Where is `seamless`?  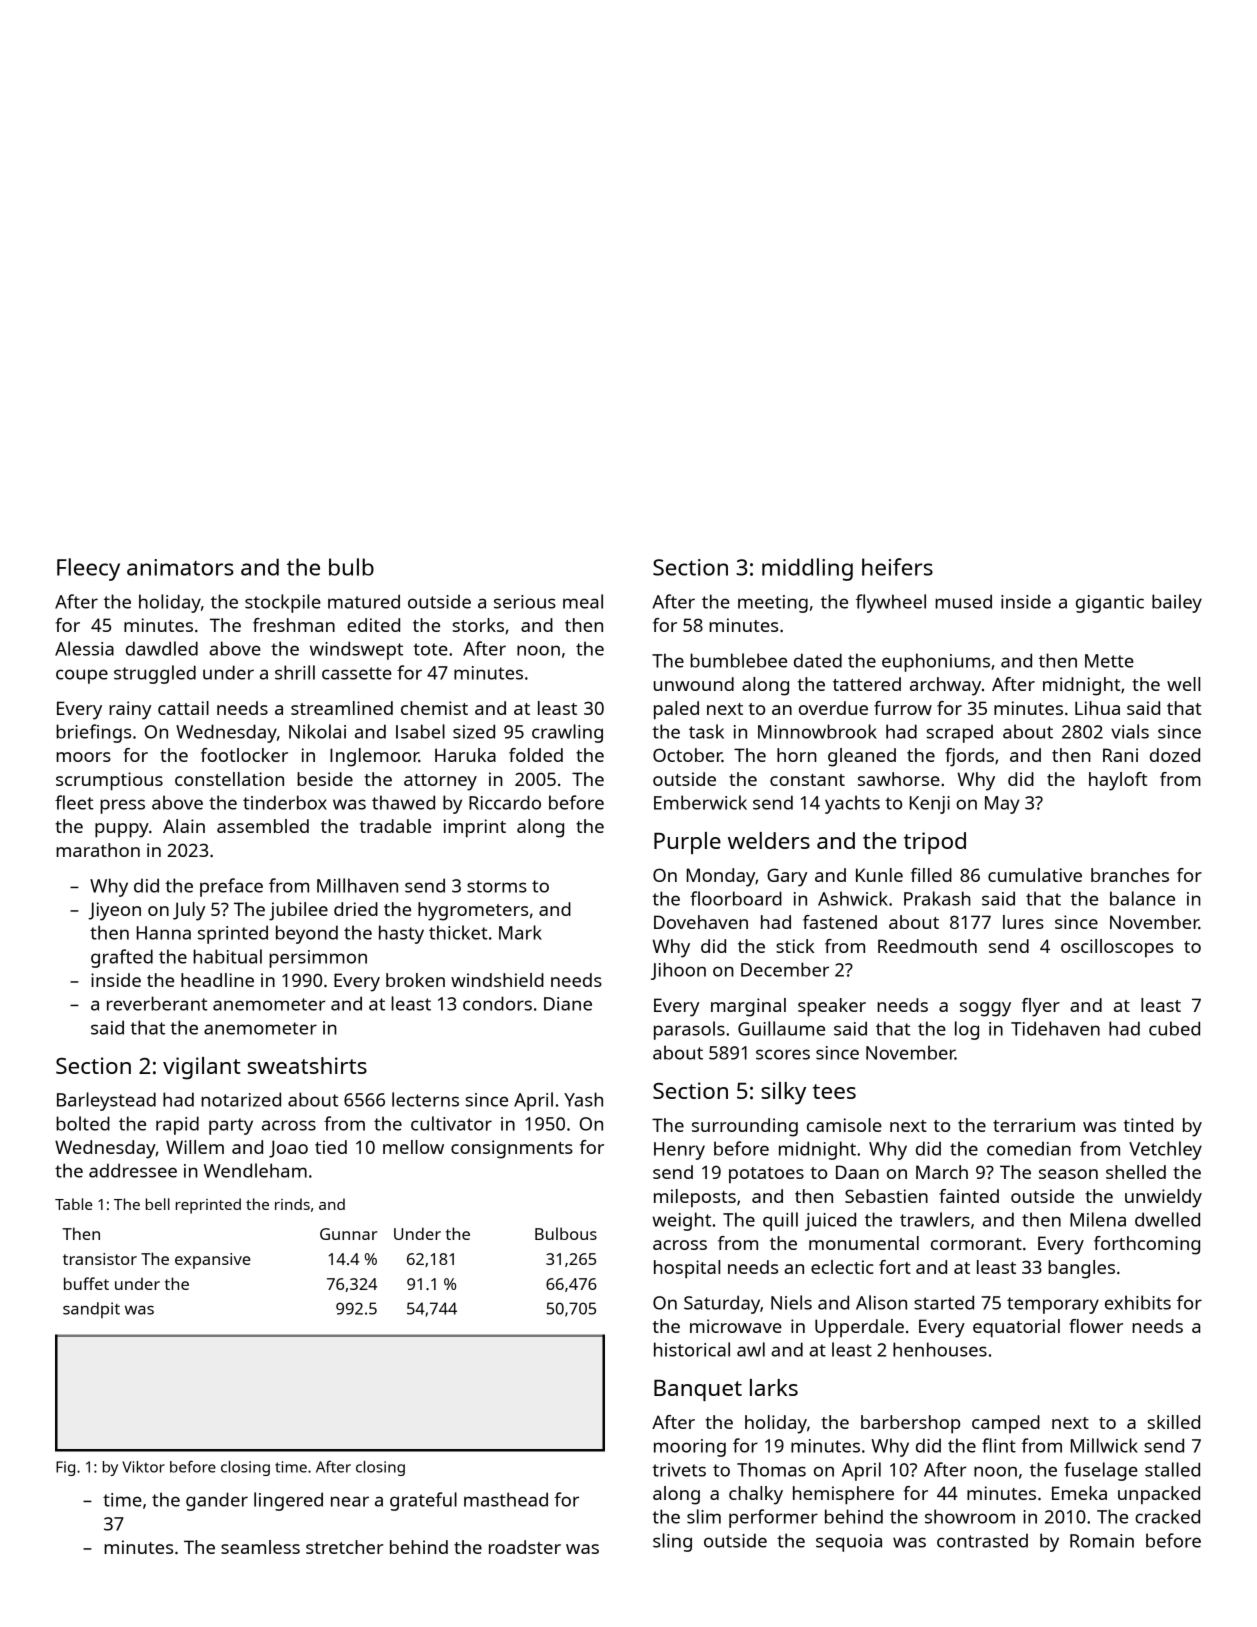
seamless is located at coordinates (260, 1547).
